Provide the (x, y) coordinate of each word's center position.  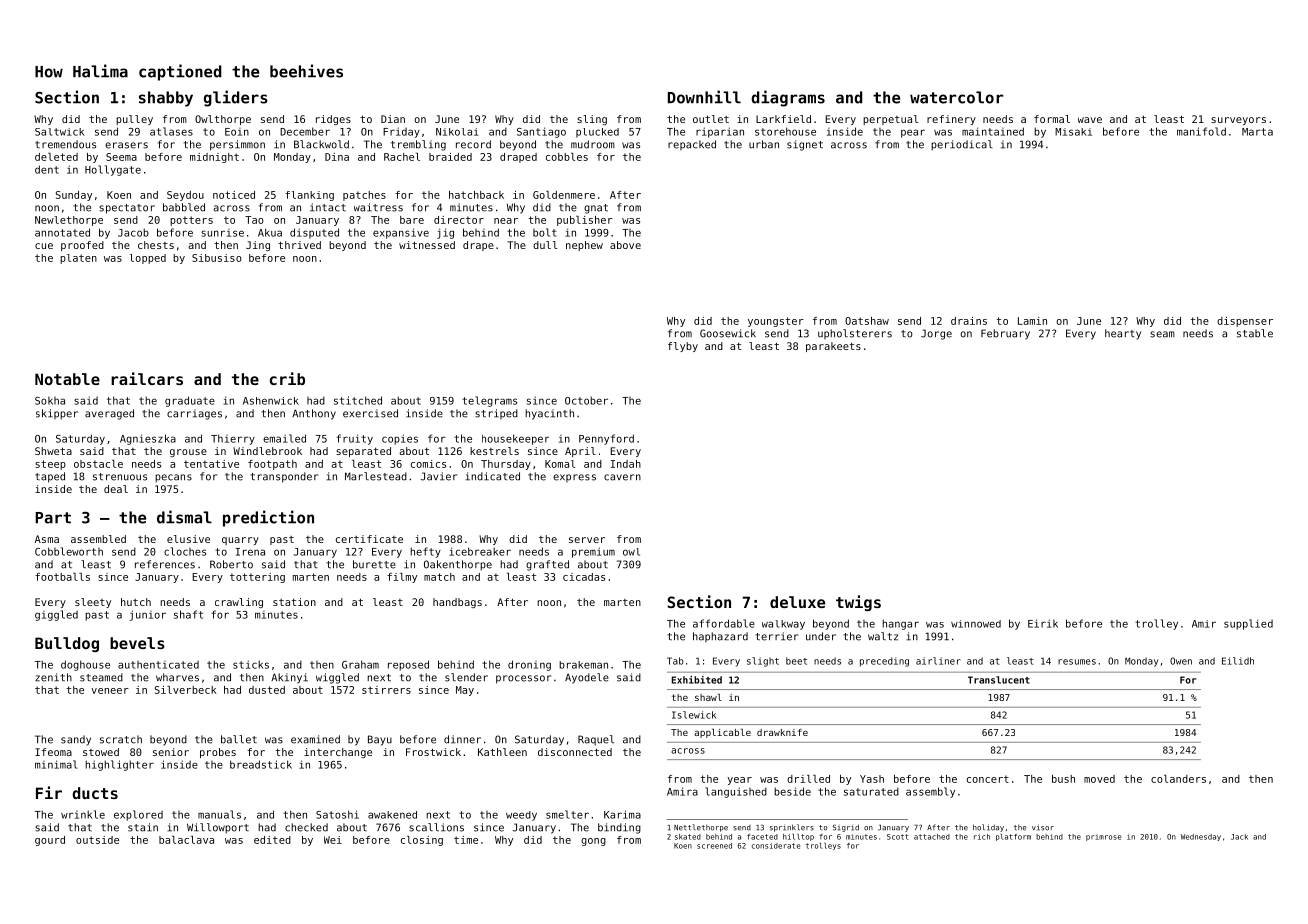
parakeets (833, 347)
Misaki (1073, 132)
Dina (337, 157)
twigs (858, 603)
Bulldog (67, 644)
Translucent (999, 680)
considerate (776, 846)
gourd (50, 841)
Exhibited (697, 680)
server (587, 540)
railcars (147, 378)
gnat (596, 209)
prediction (268, 518)
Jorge (936, 334)
